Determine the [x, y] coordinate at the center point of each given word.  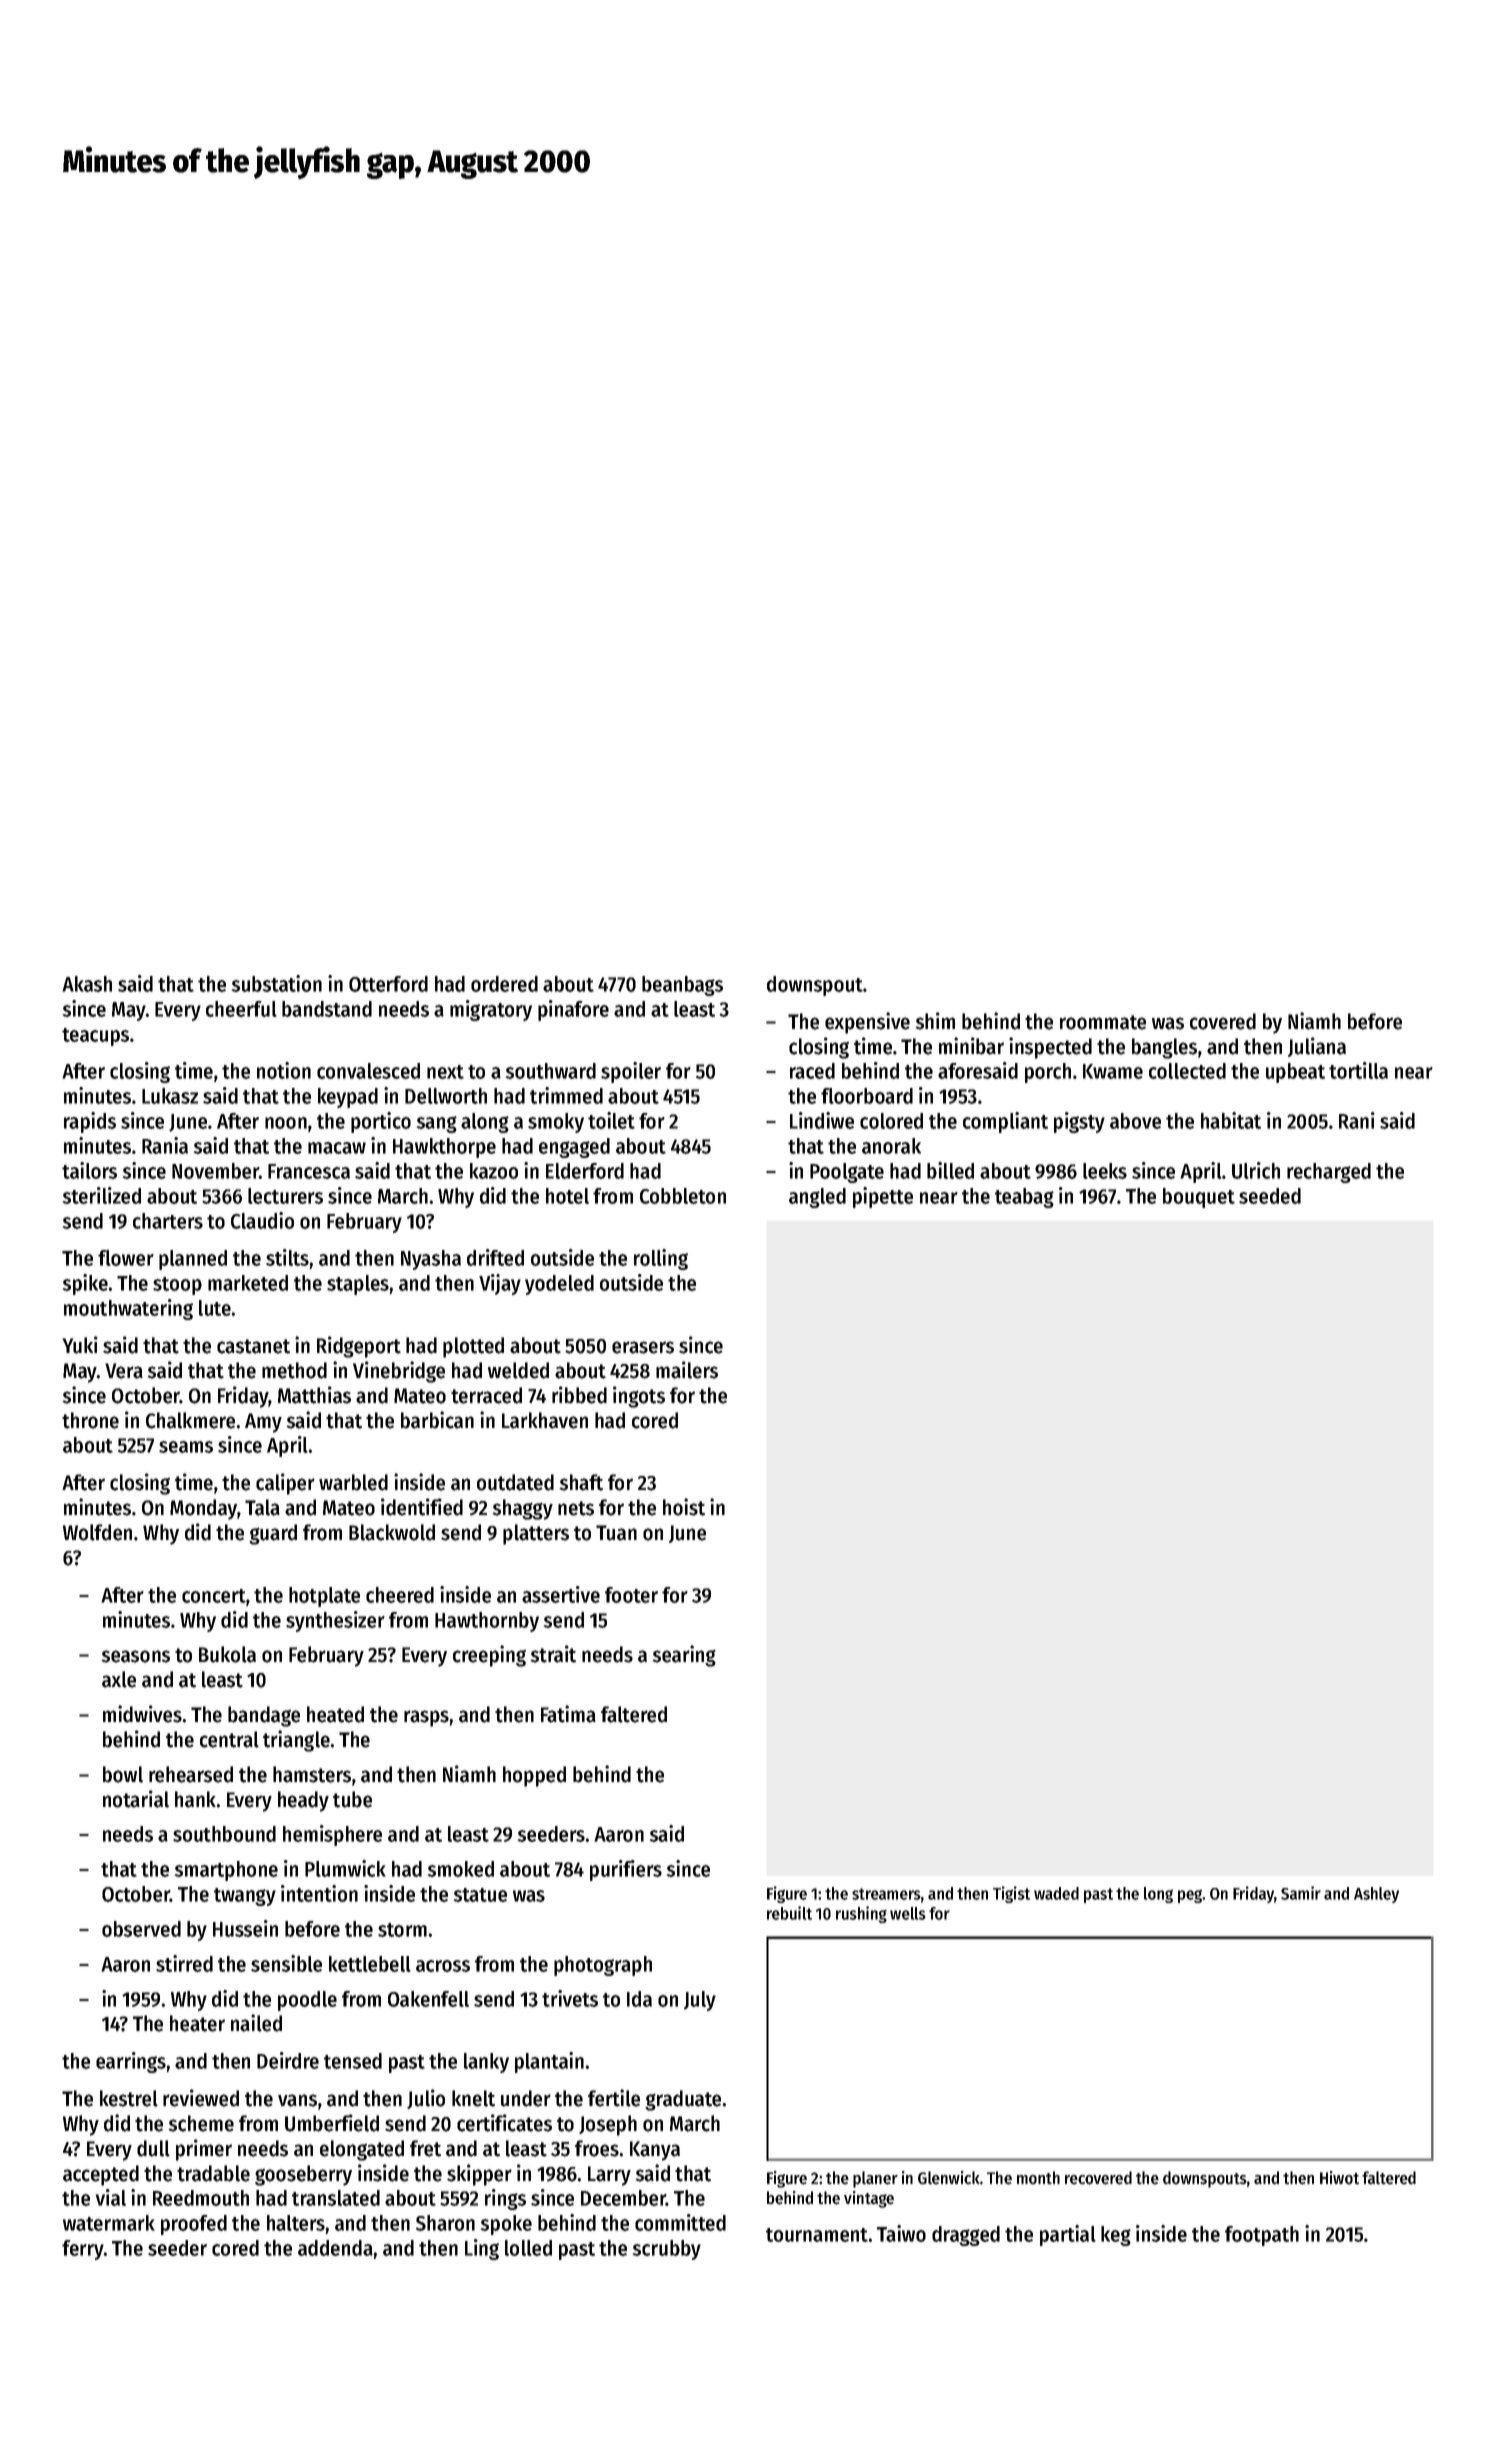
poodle [307, 2001]
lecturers [285, 1196]
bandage [264, 1716]
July [700, 2001]
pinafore [573, 1010]
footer [631, 1595]
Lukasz [170, 1096]
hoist [684, 1507]
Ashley [1376, 1895]
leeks [1105, 1171]
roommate [1103, 1022]
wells [908, 1913]
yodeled [559, 1285]
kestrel [129, 2098]
